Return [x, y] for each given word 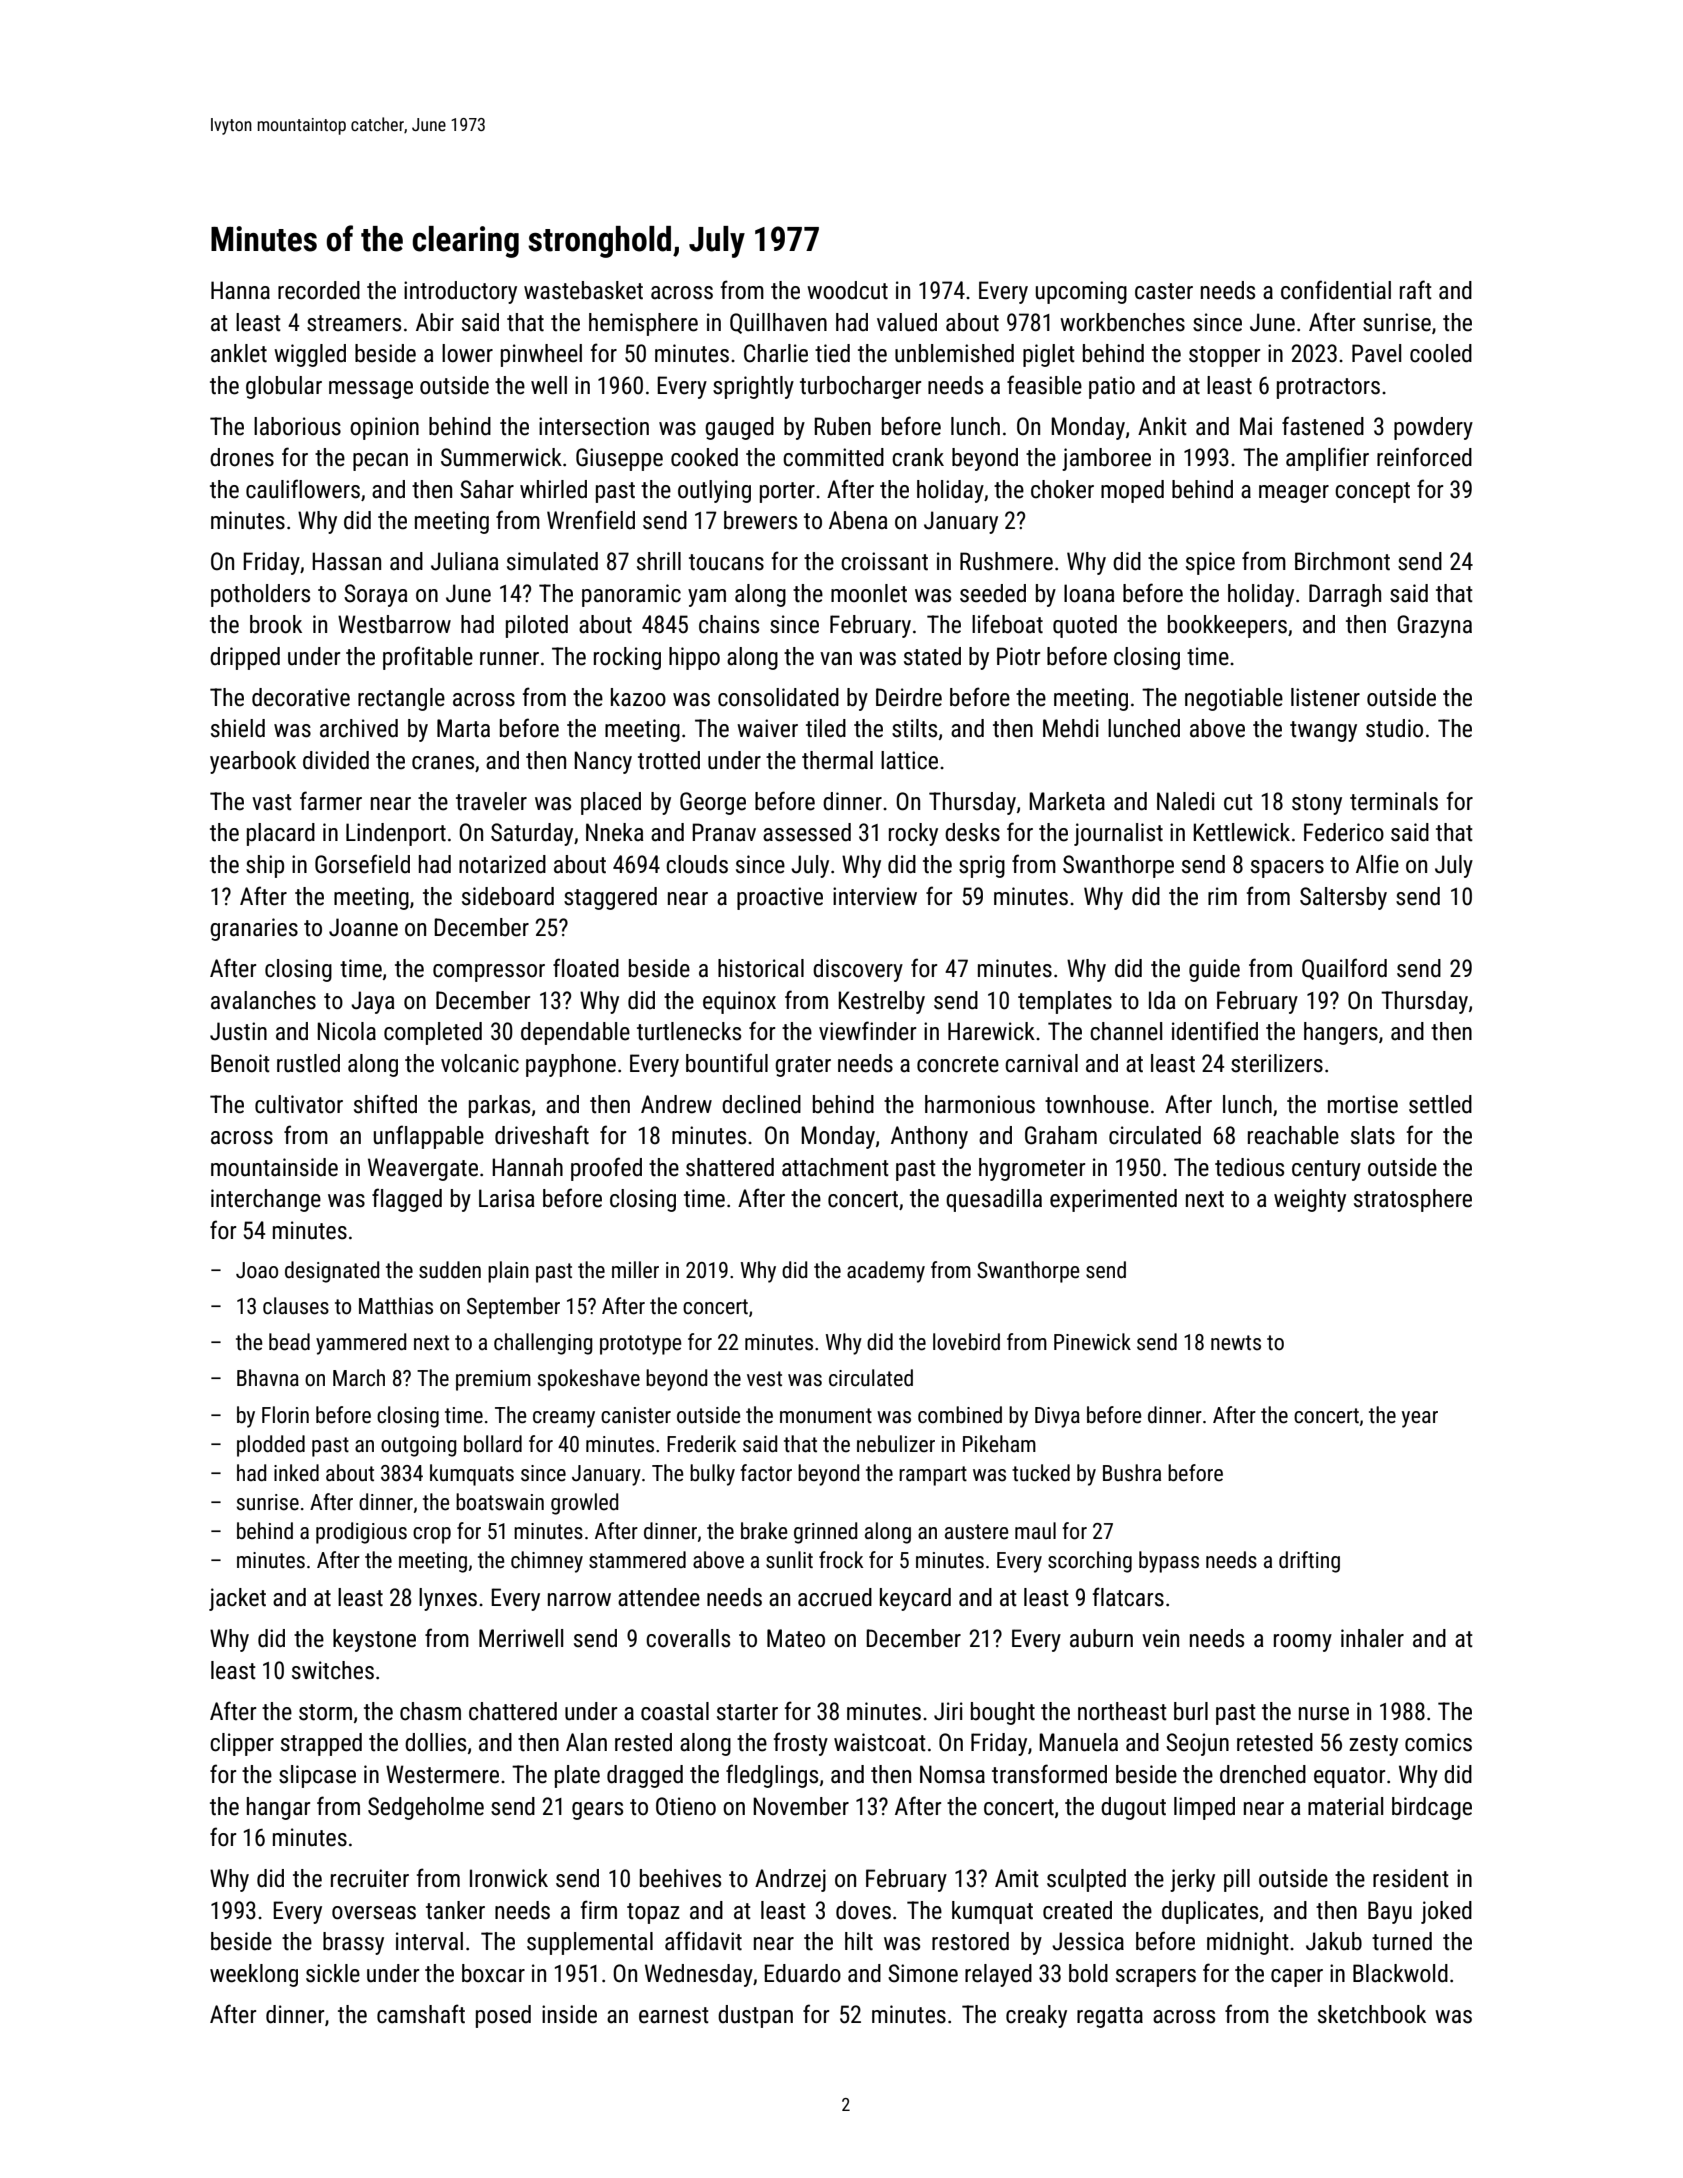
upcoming [1081, 292]
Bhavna [268, 1378]
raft [1416, 290]
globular [284, 387]
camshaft [421, 2014]
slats [1373, 1135]
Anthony [929, 1137]
